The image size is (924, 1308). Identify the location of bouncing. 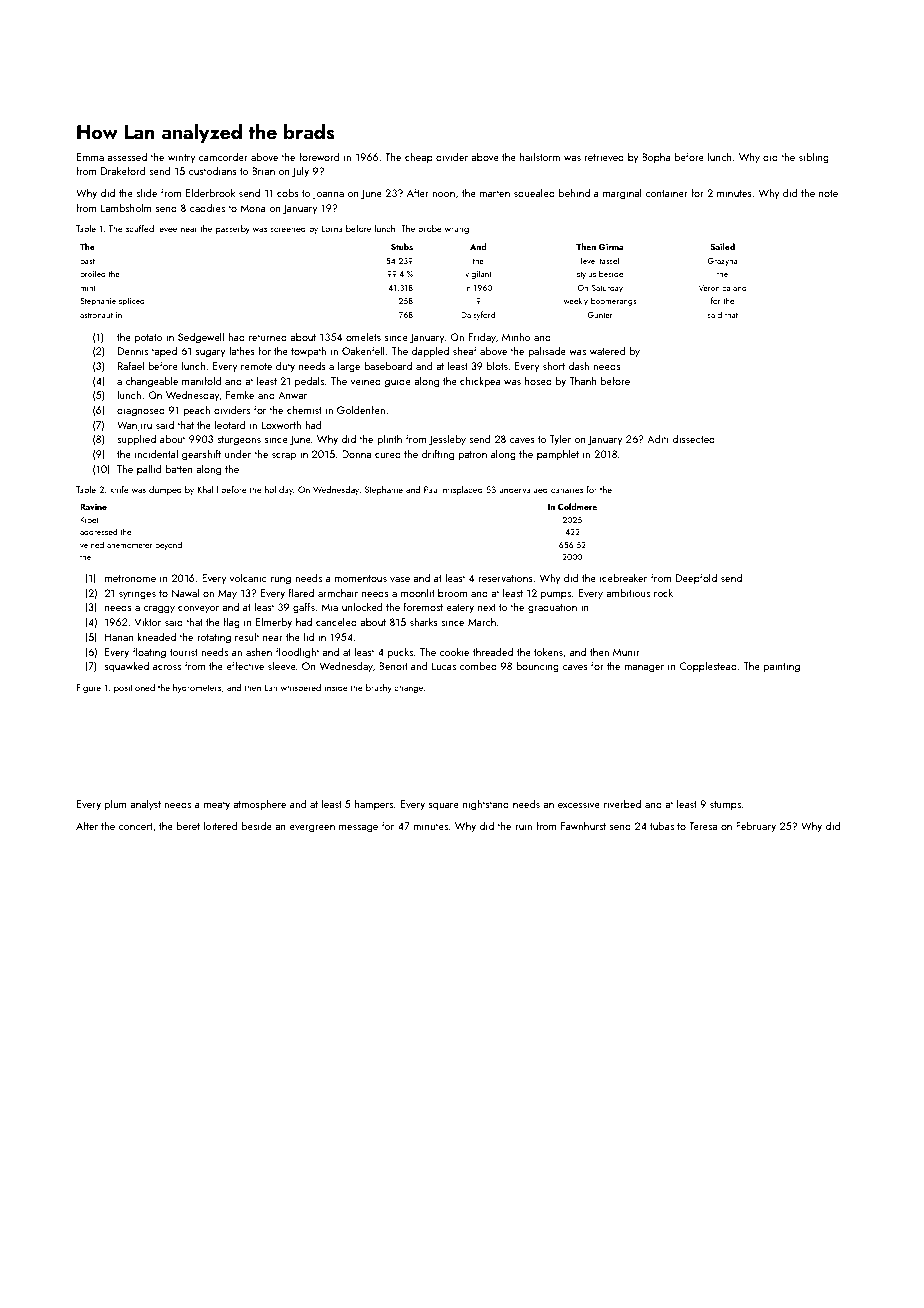
(537, 667).
